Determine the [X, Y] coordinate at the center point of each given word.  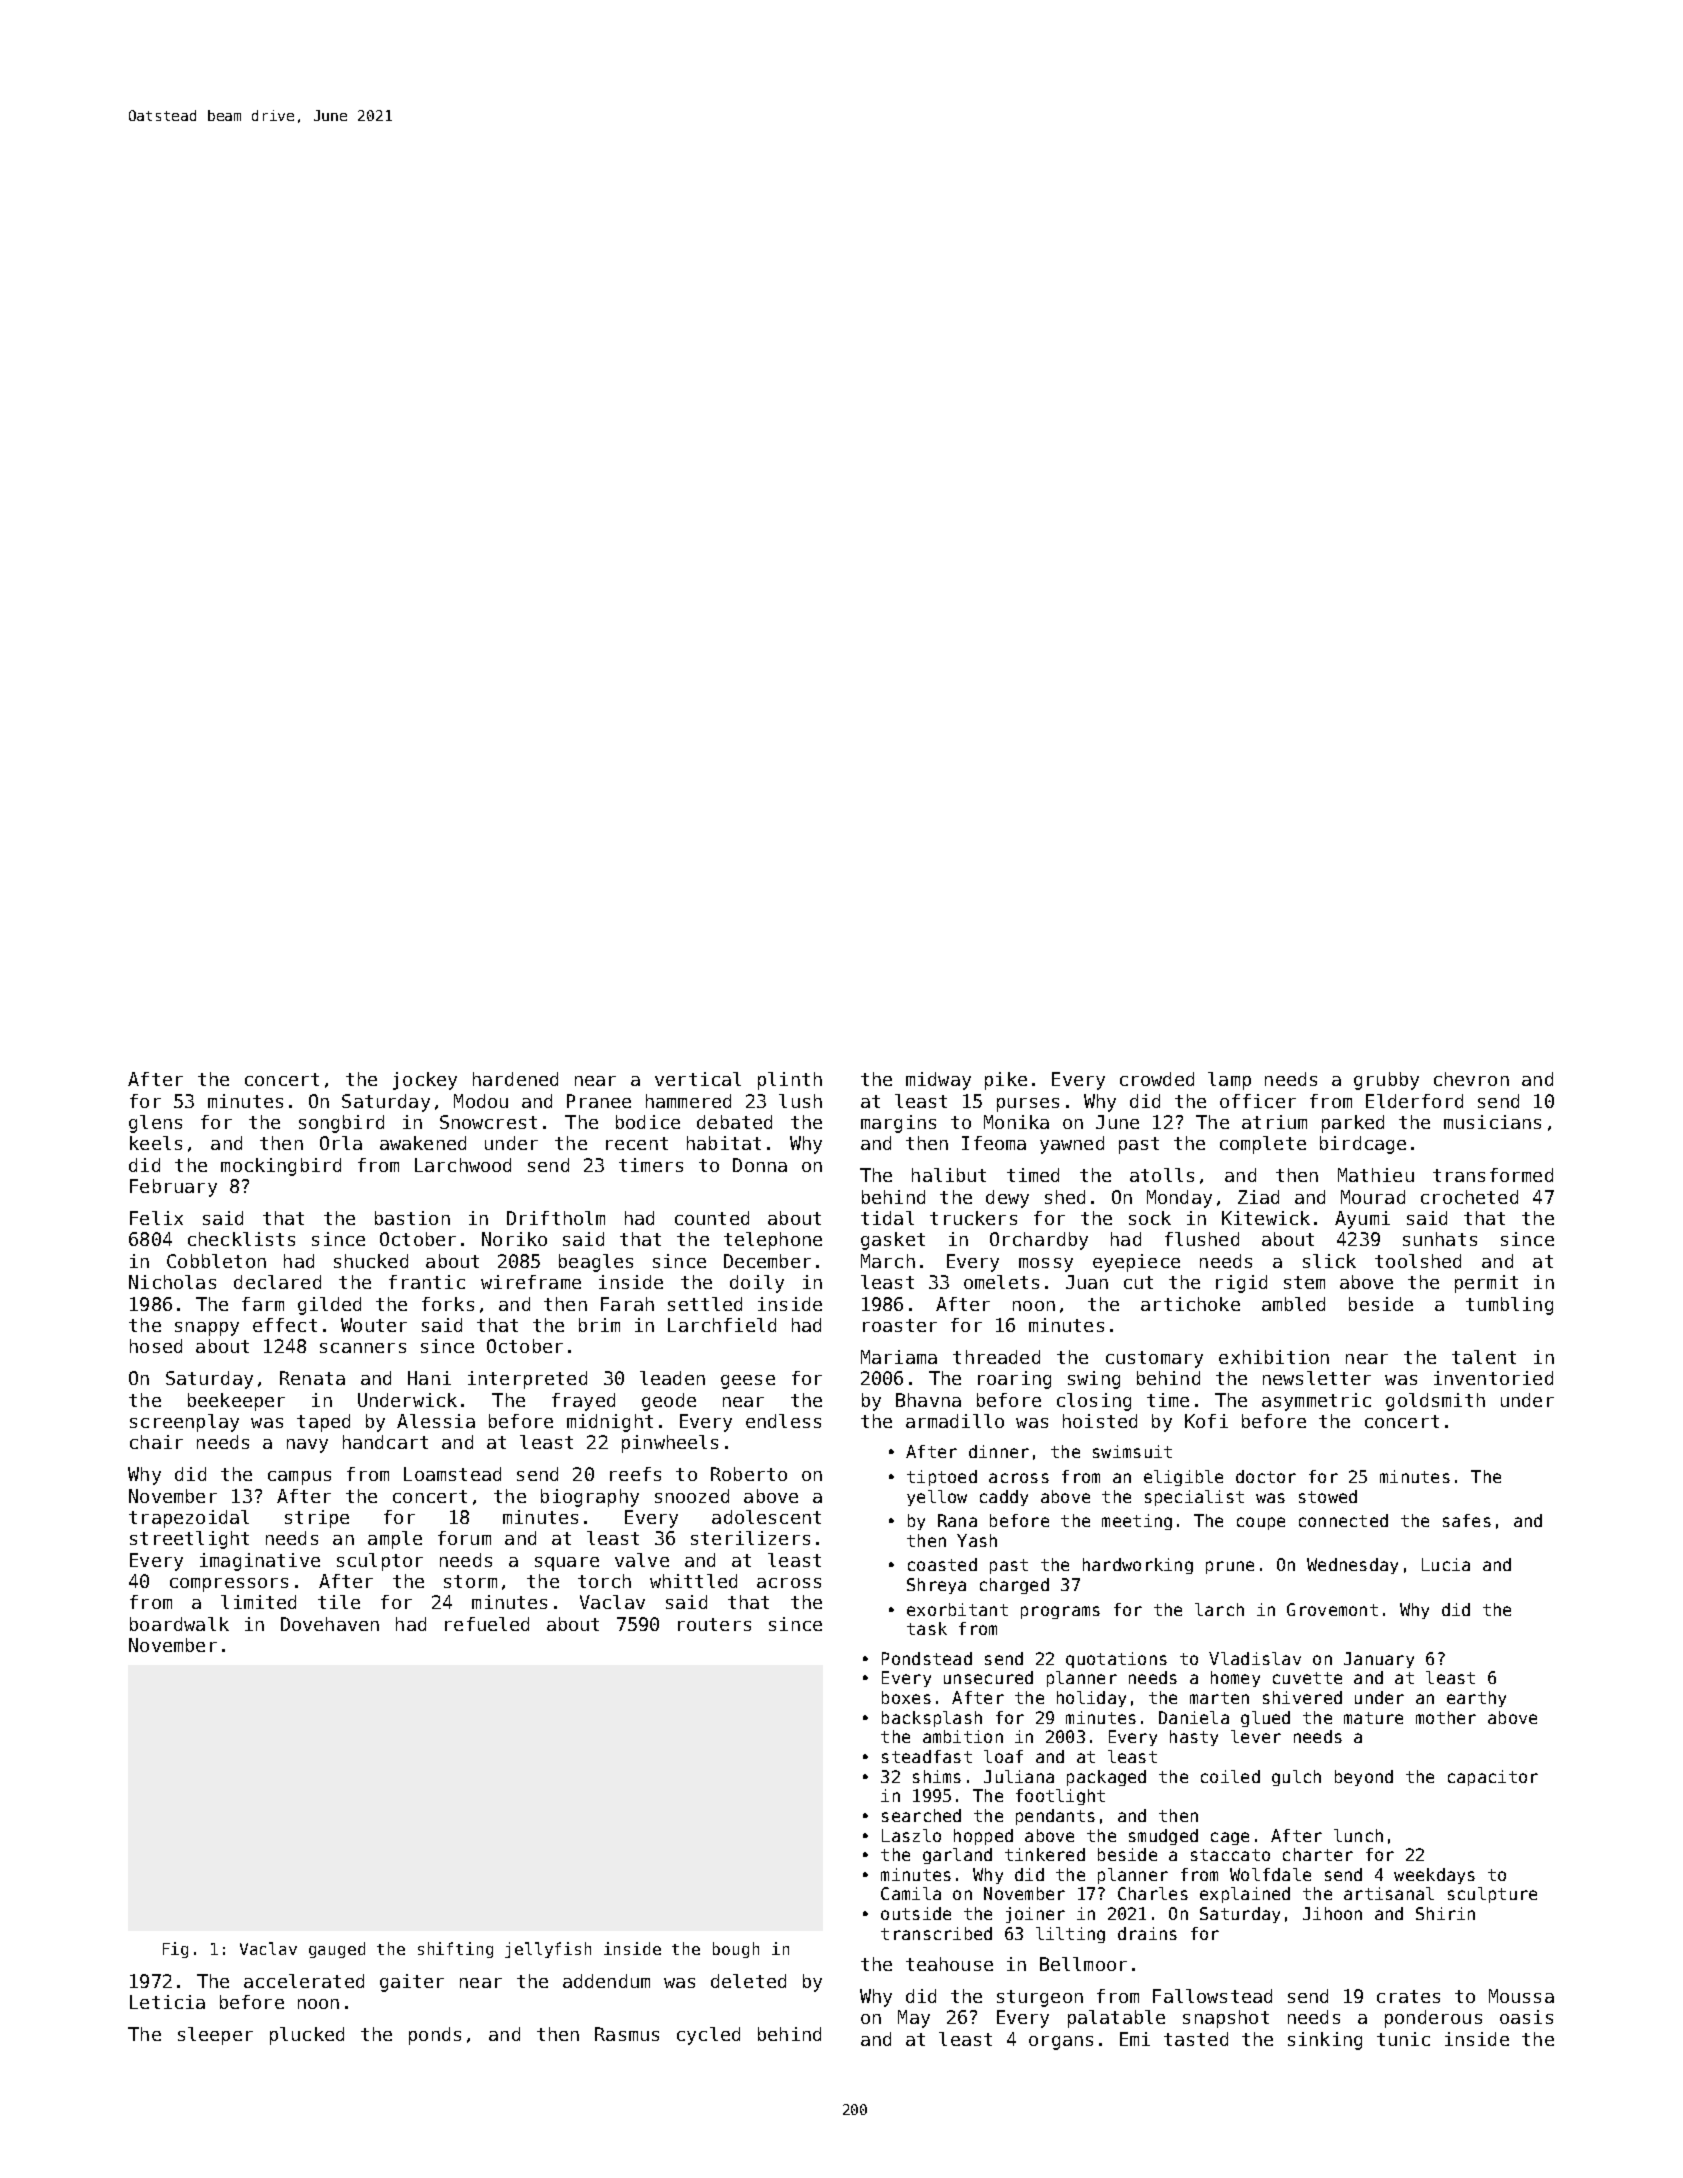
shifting [455, 1950]
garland [957, 1856]
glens [155, 1124]
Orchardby [1039, 1241]
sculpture [1492, 1895]
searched [921, 1815]
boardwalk [179, 1624]
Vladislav [1255, 1658]
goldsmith [1435, 1402]
